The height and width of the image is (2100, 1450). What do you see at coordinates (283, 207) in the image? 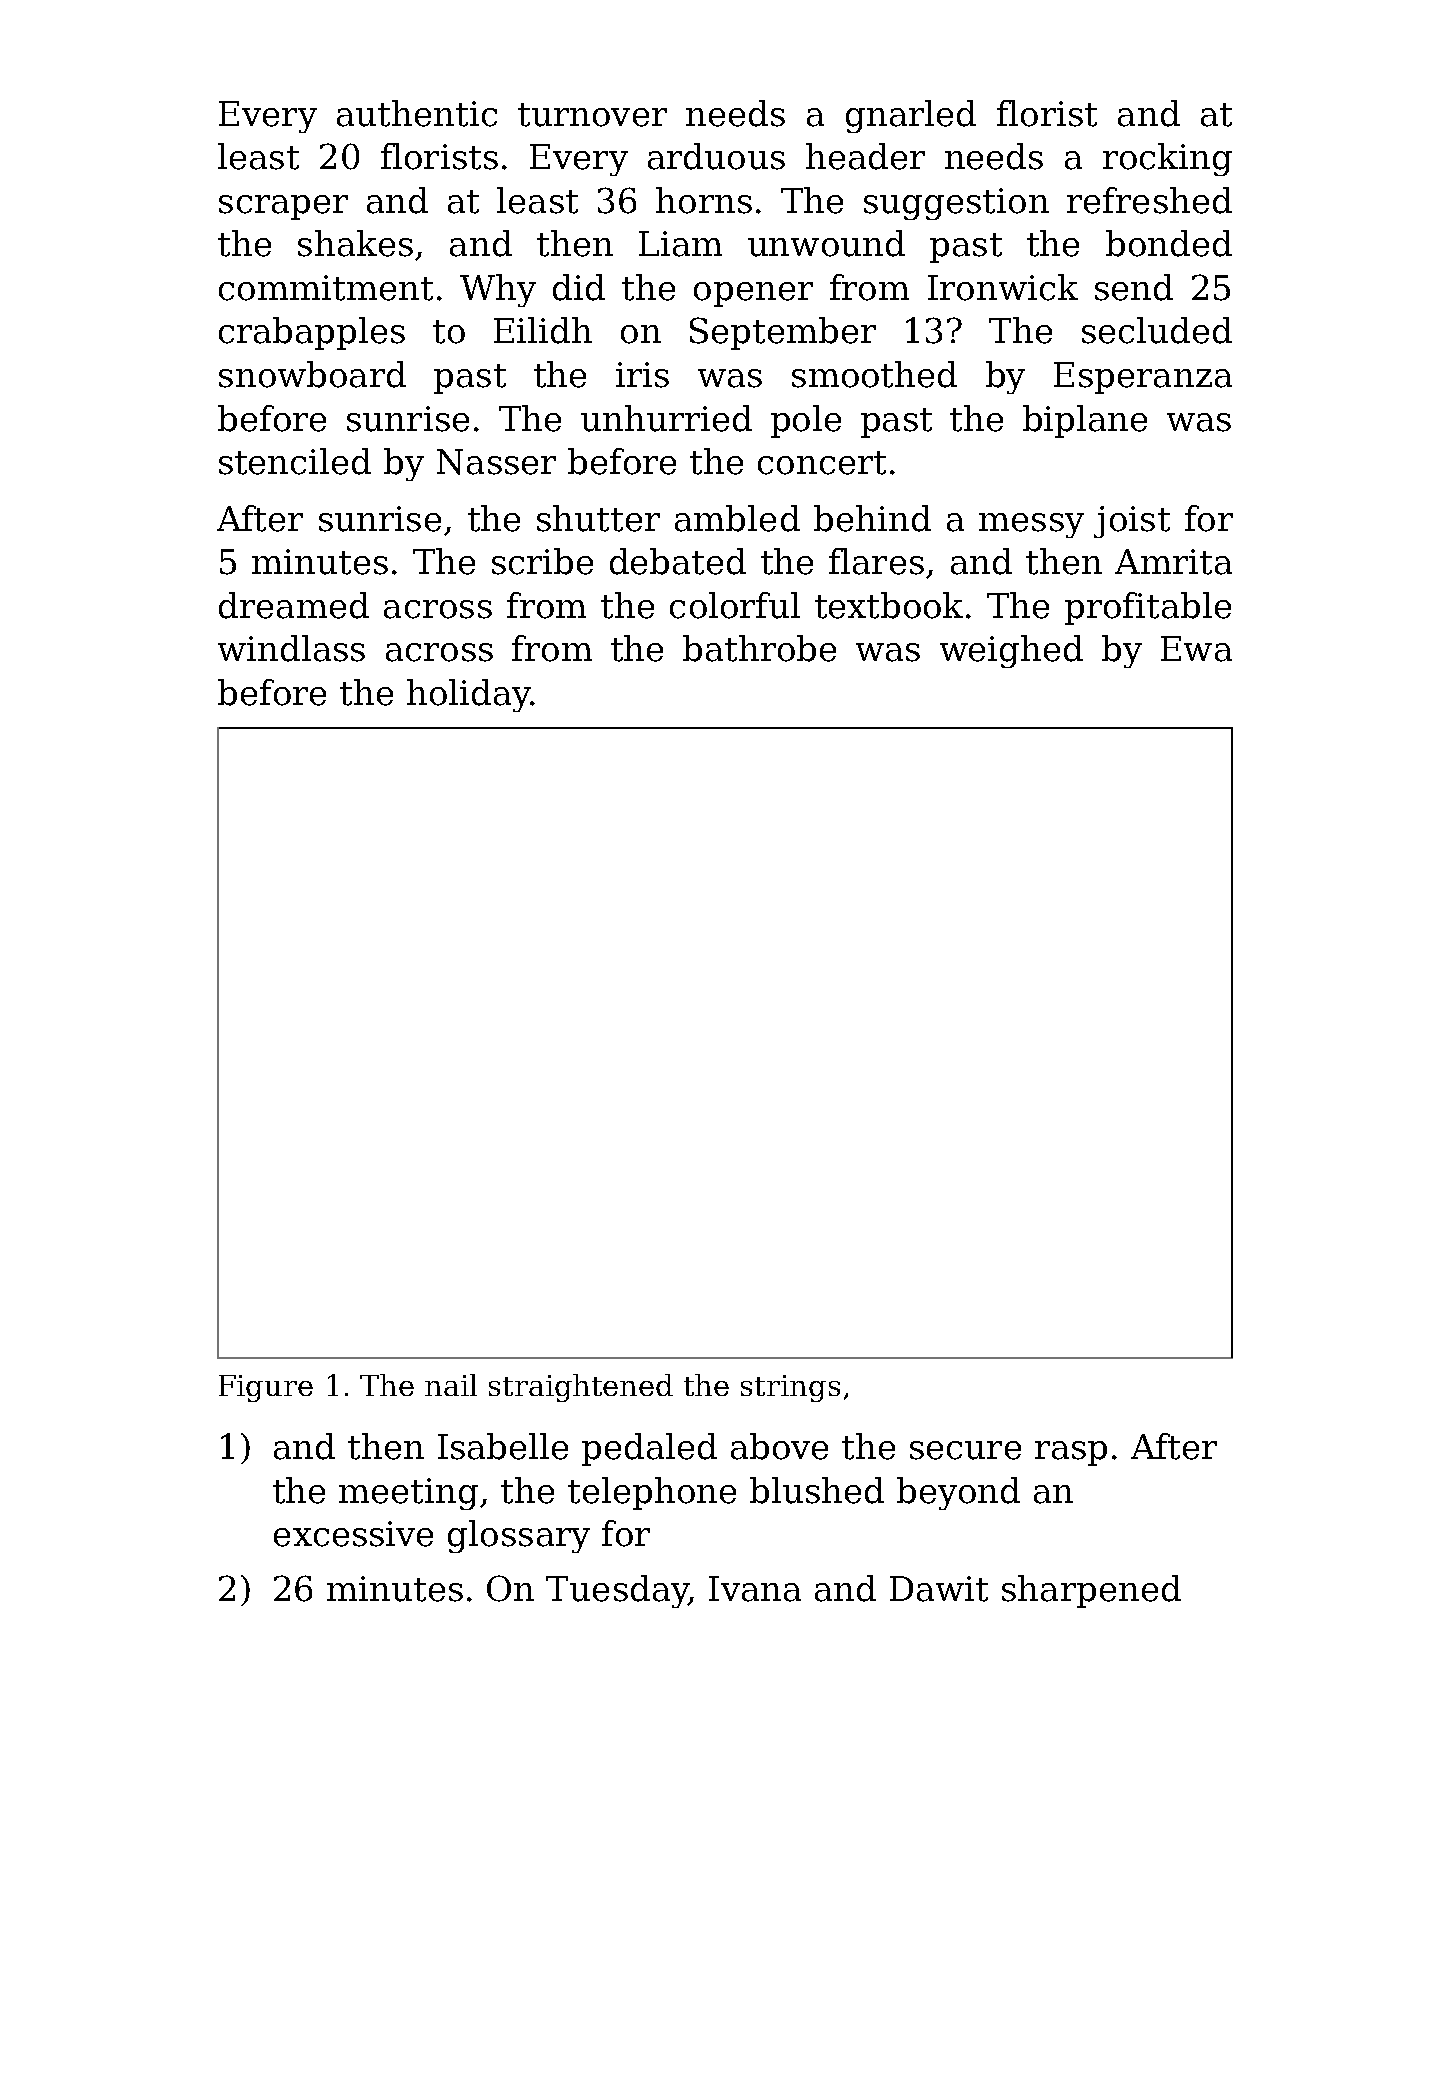
I see `scraper` at bounding box center [283, 207].
